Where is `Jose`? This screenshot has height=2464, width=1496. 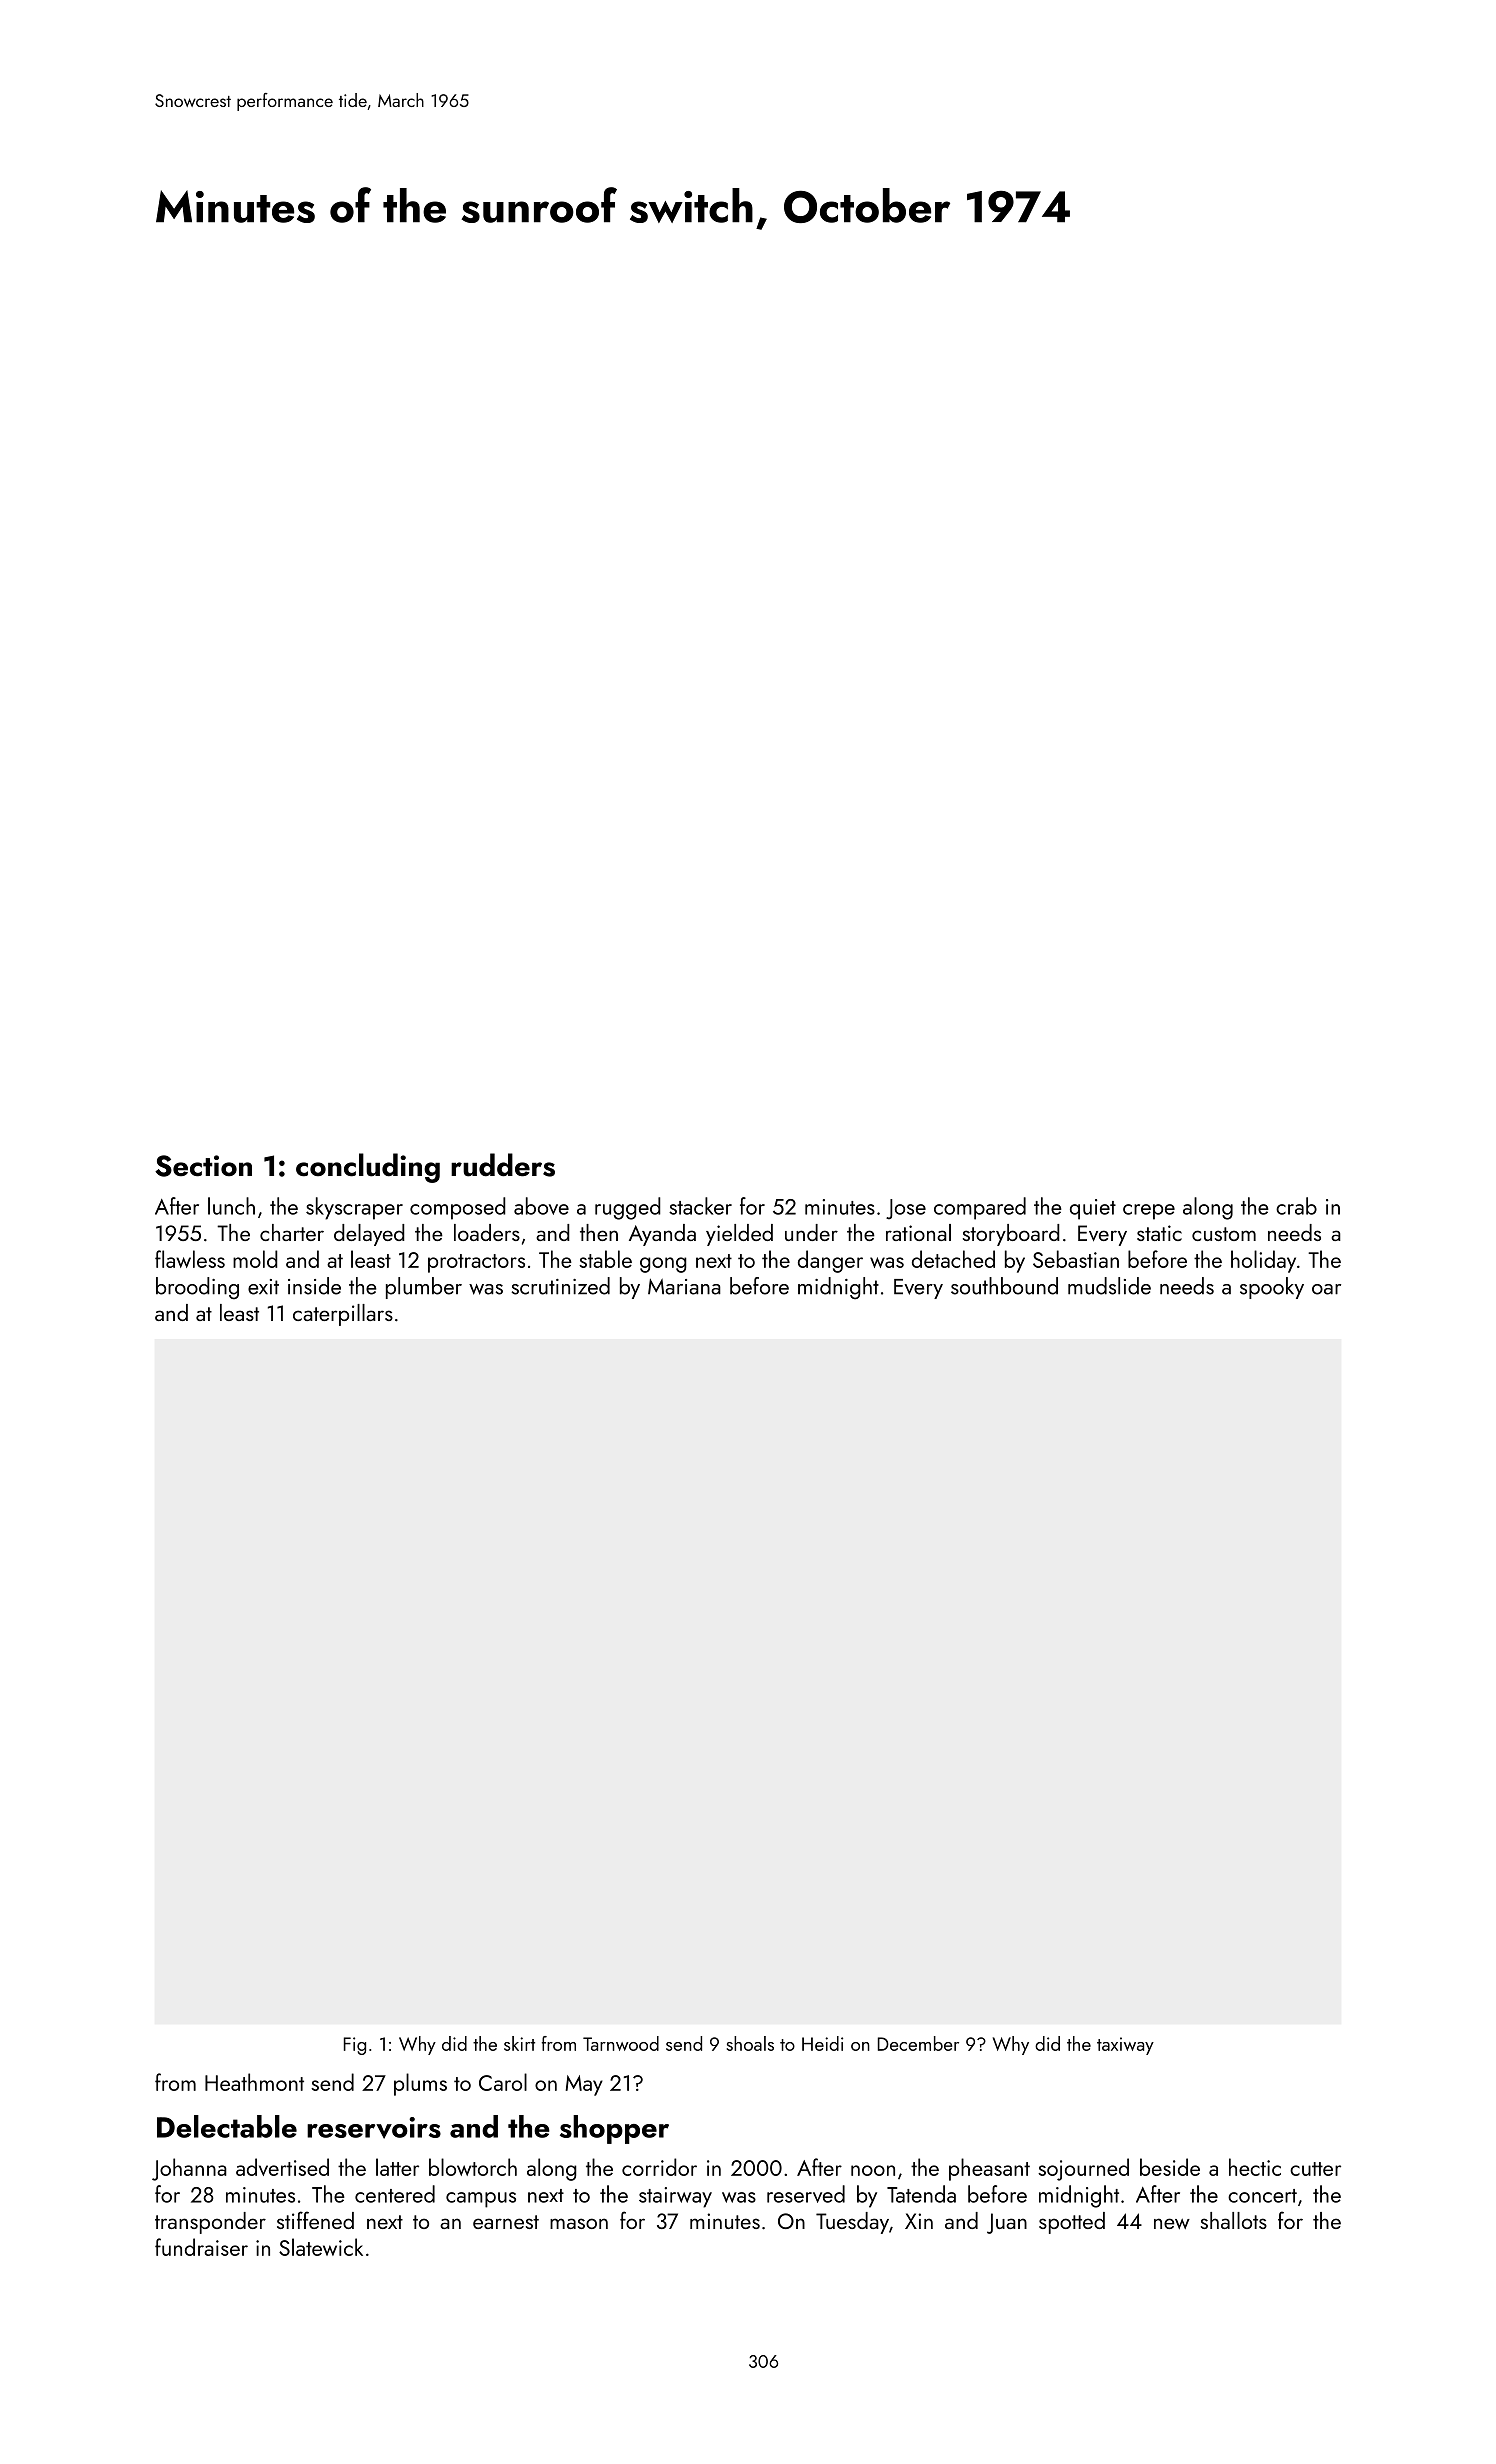
Jose is located at coordinates (906, 1209).
